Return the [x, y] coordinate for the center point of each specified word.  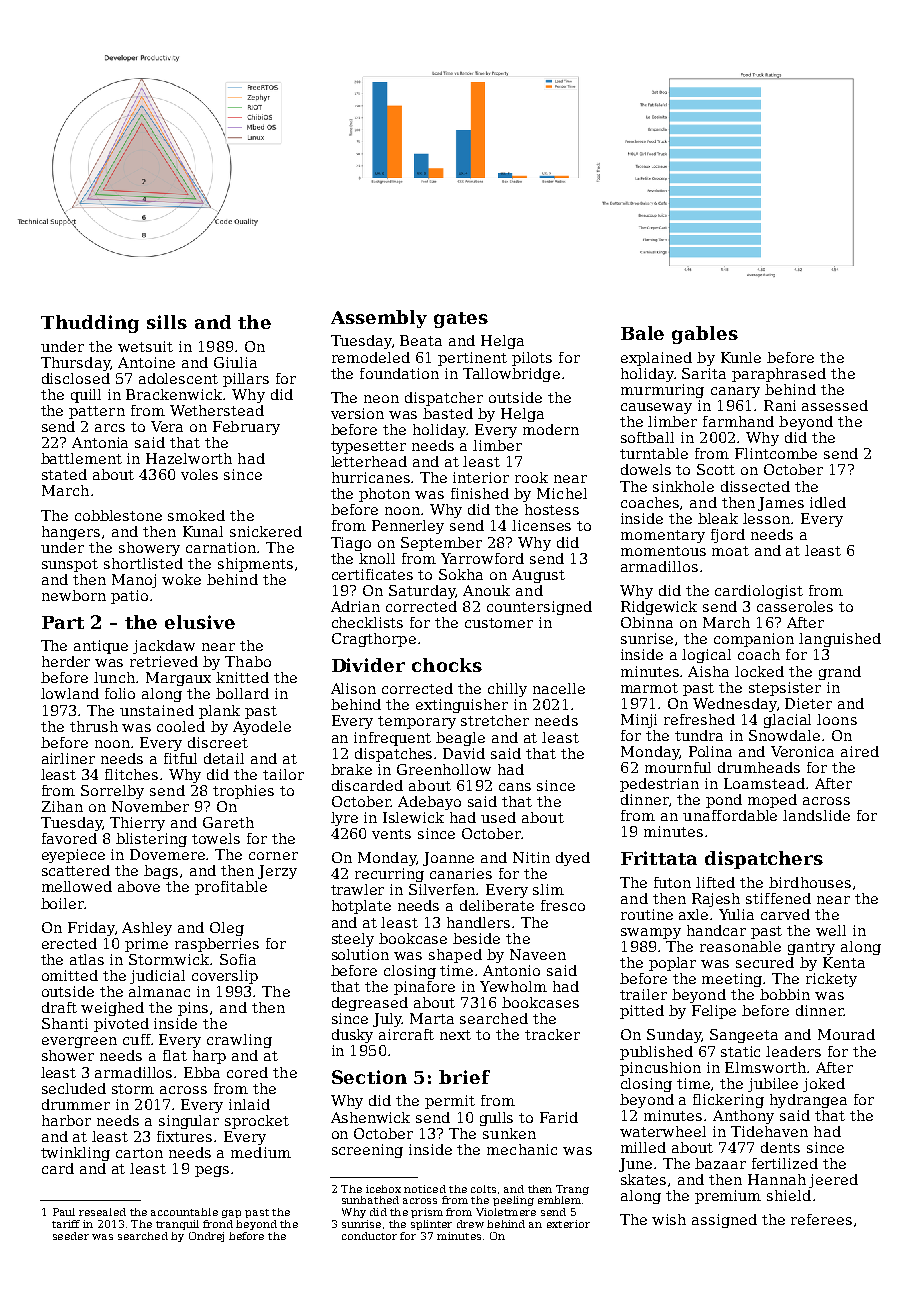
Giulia [235, 362]
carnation [222, 547]
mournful [678, 767]
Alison [353, 688]
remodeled [371, 357]
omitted [70, 975]
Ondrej [206, 1237]
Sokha [461, 574]
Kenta [844, 962]
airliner [68, 758]
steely [353, 940]
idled [828, 502]
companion [754, 640]
